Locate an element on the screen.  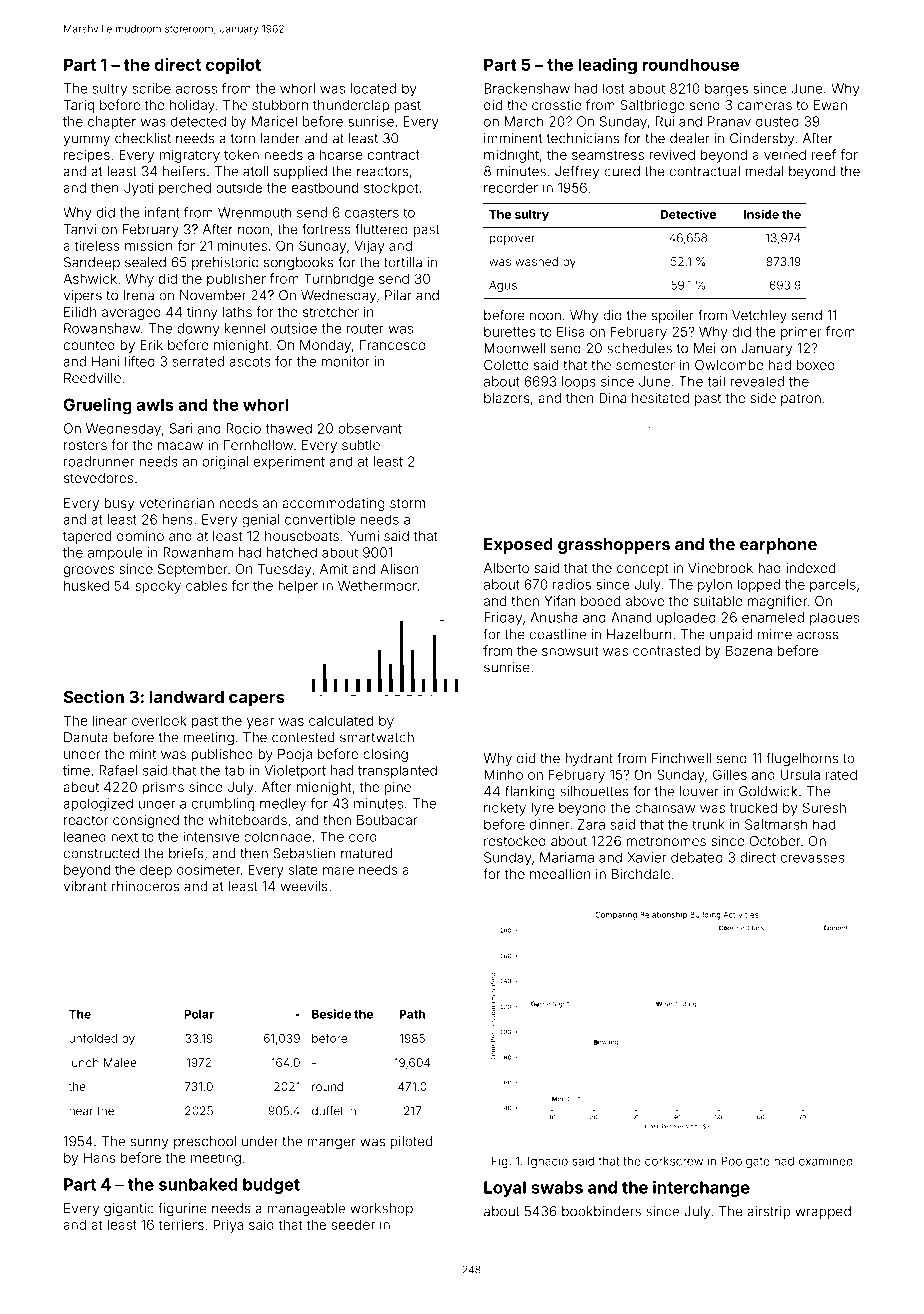
Vijay is located at coordinates (369, 247).
